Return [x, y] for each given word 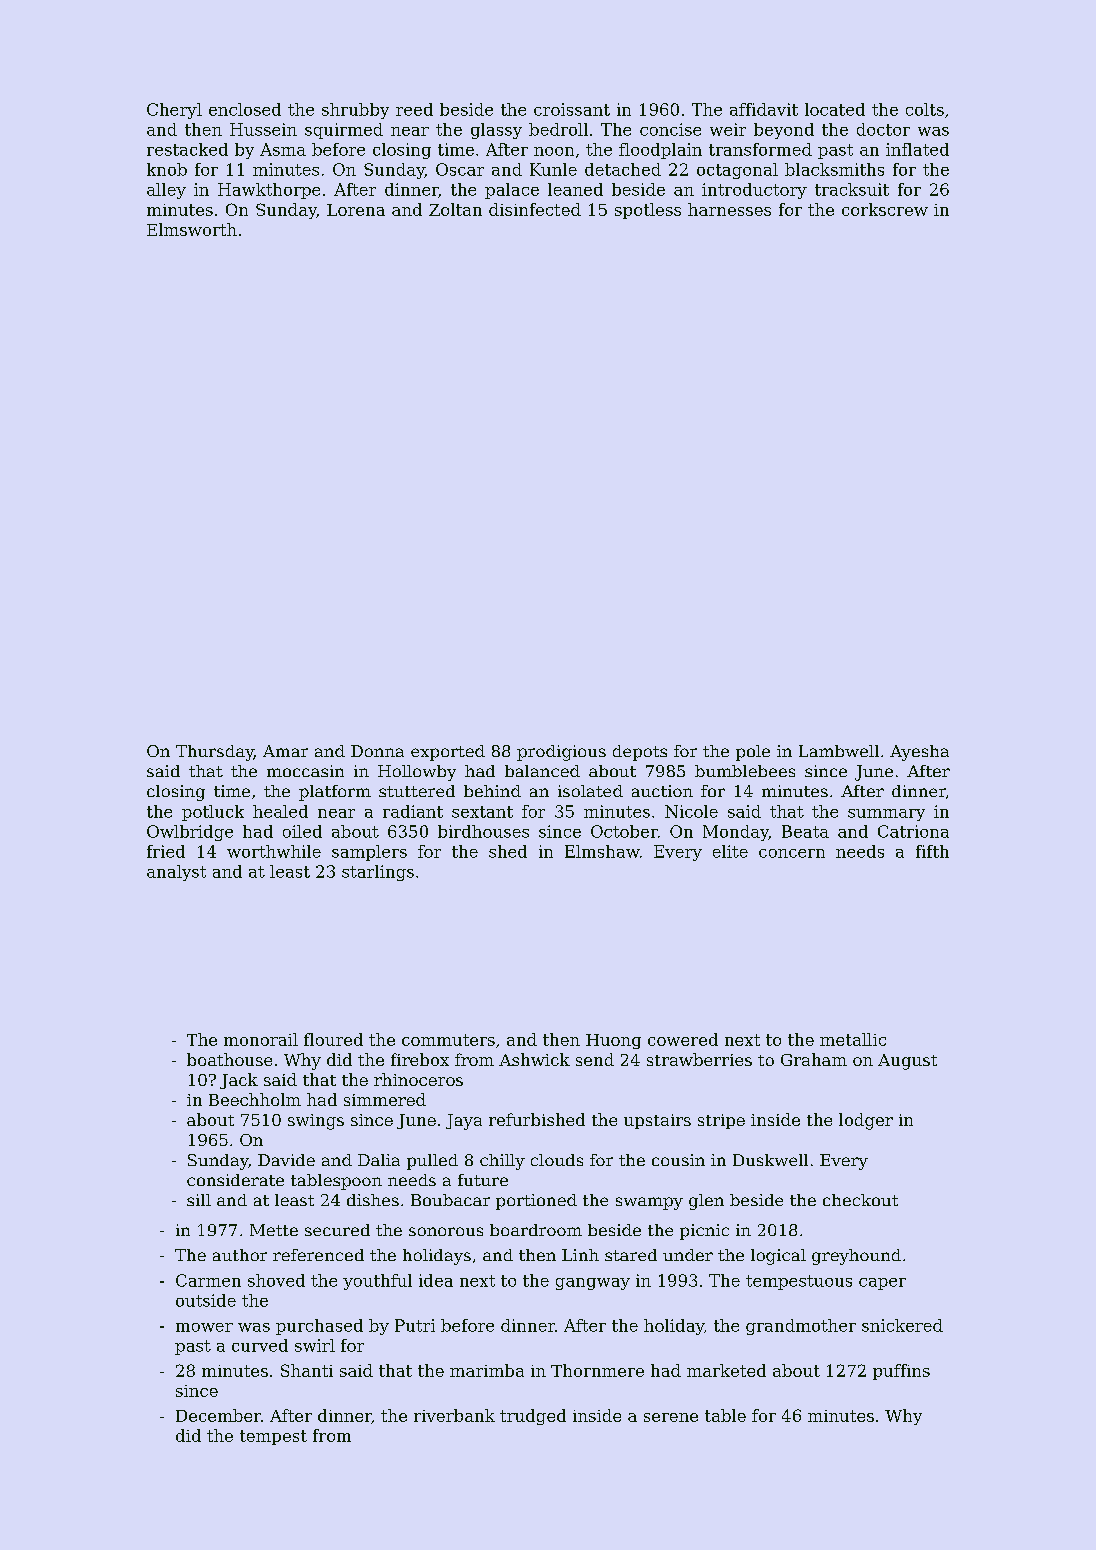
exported [448, 753]
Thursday [215, 753]
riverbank [454, 1415]
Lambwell [839, 751]
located [835, 109]
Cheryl [174, 111]
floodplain [660, 151]
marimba [487, 1370]
